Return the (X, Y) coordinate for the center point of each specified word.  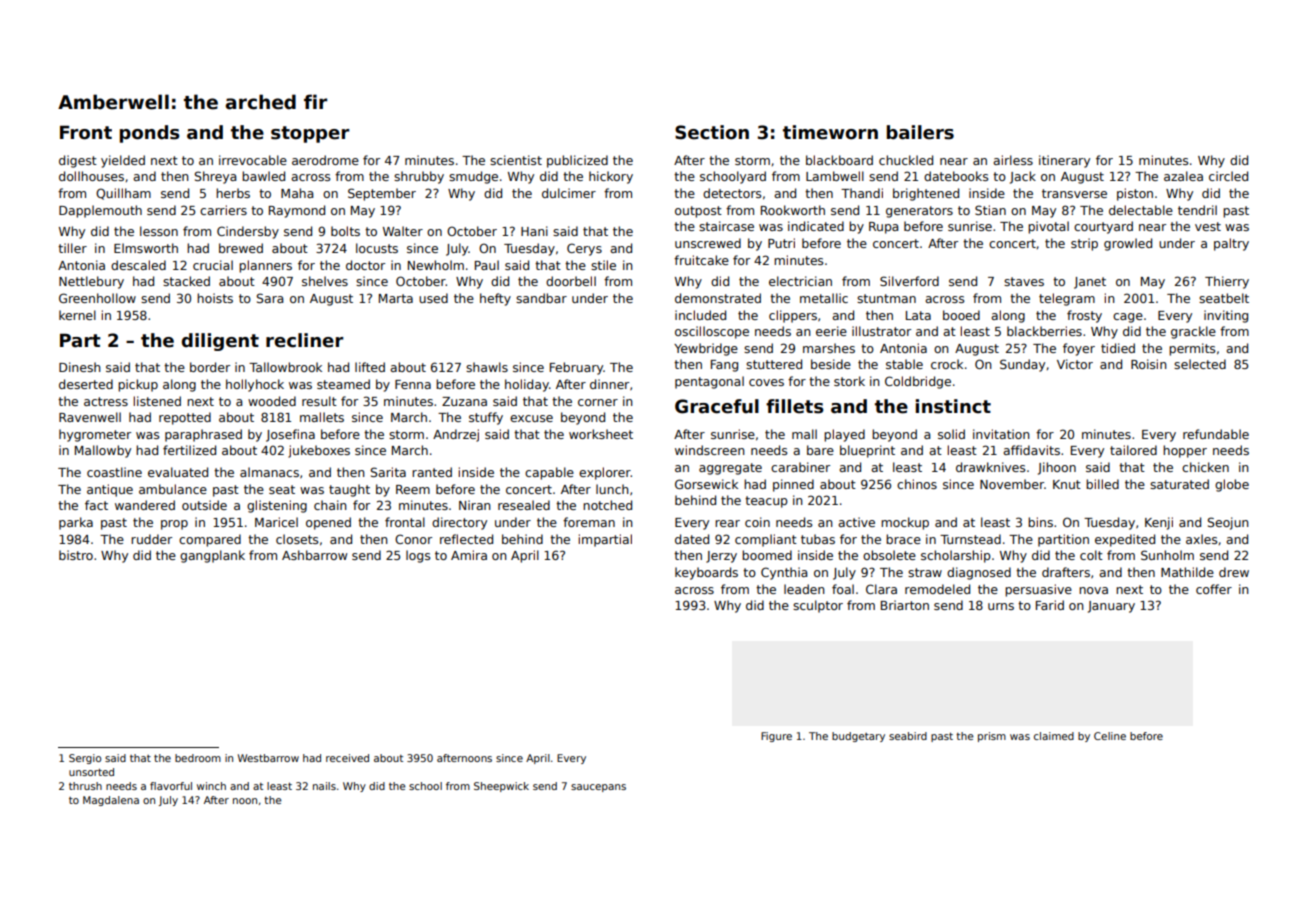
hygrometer (95, 435)
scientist (516, 160)
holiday (527, 385)
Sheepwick (501, 787)
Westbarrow (268, 758)
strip (1084, 244)
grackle (1193, 332)
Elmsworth (146, 248)
